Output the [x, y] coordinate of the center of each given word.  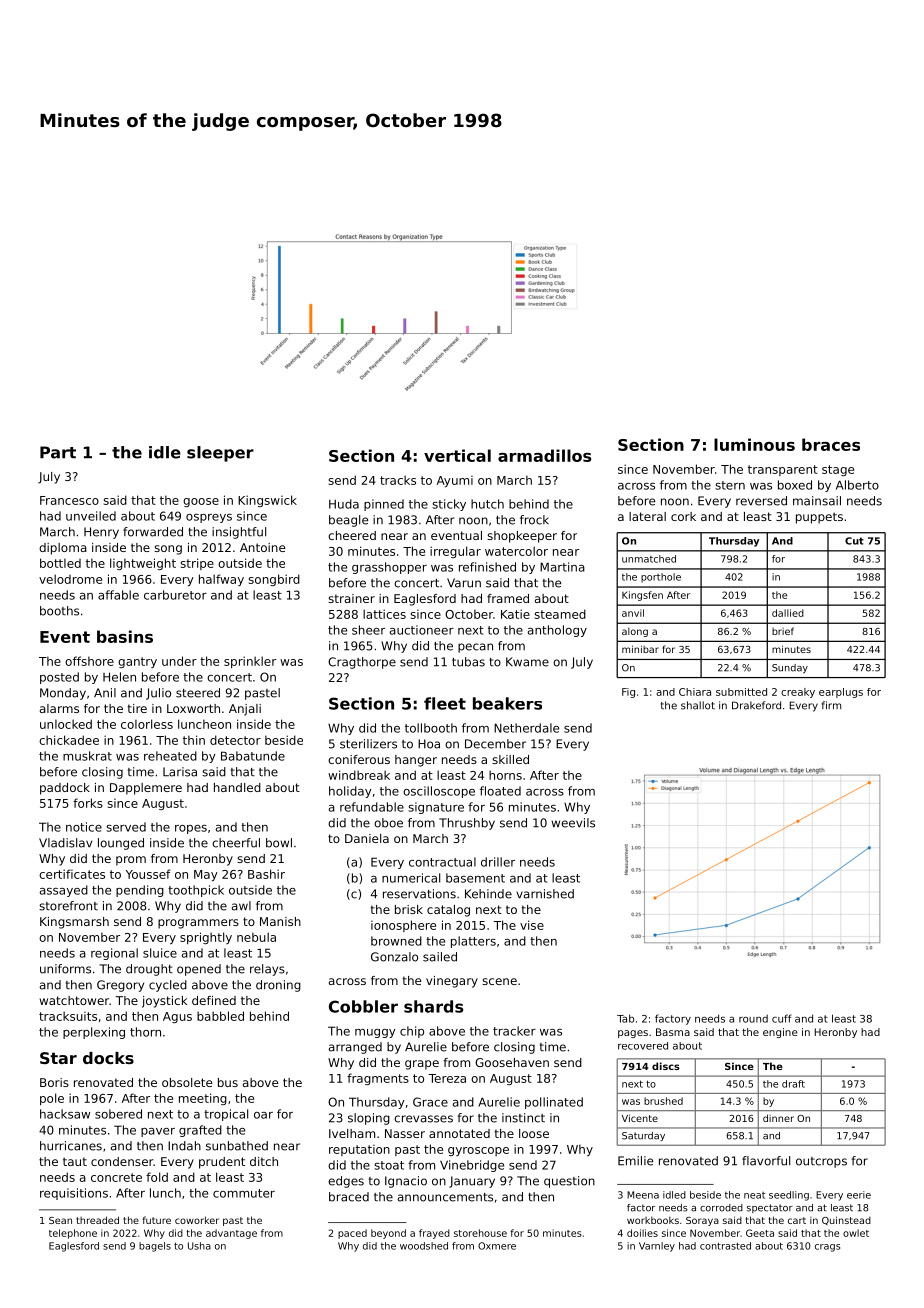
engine [780, 1033]
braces [831, 444]
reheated [170, 756]
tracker [514, 1031]
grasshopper [389, 568]
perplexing [94, 1033]
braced [349, 1197]
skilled [510, 759]
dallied [788, 613]
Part [58, 452]
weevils [573, 823]
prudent [222, 1163]
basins [125, 636]
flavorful [766, 1161]
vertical [457, 455]
